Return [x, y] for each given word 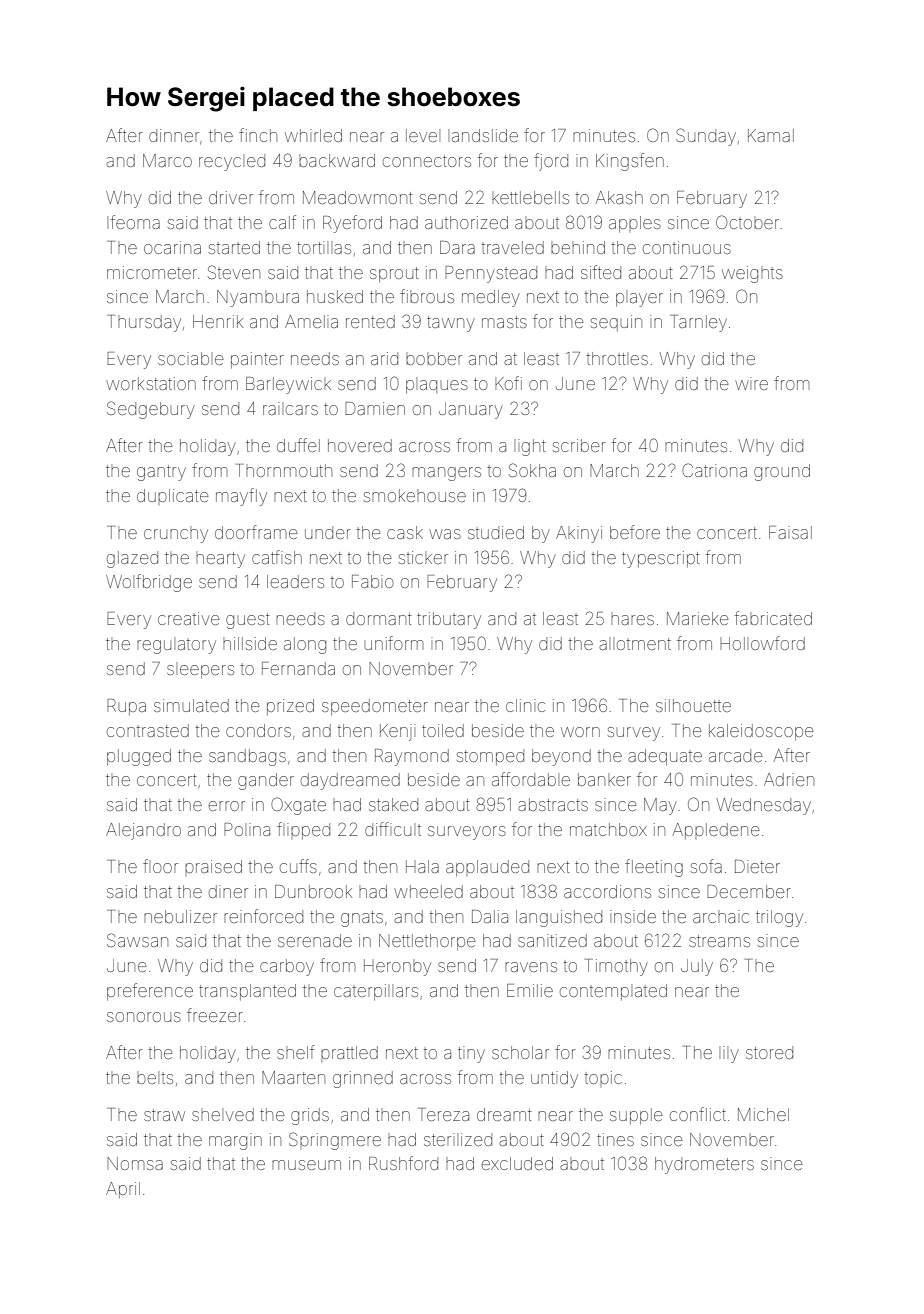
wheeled [428, 891]
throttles [617, 358]
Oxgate [298, 806]
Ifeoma [133, 222]
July [697, 967]
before [635, 532]
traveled [512, 247]
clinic [525, 705]
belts [155, 1078]
